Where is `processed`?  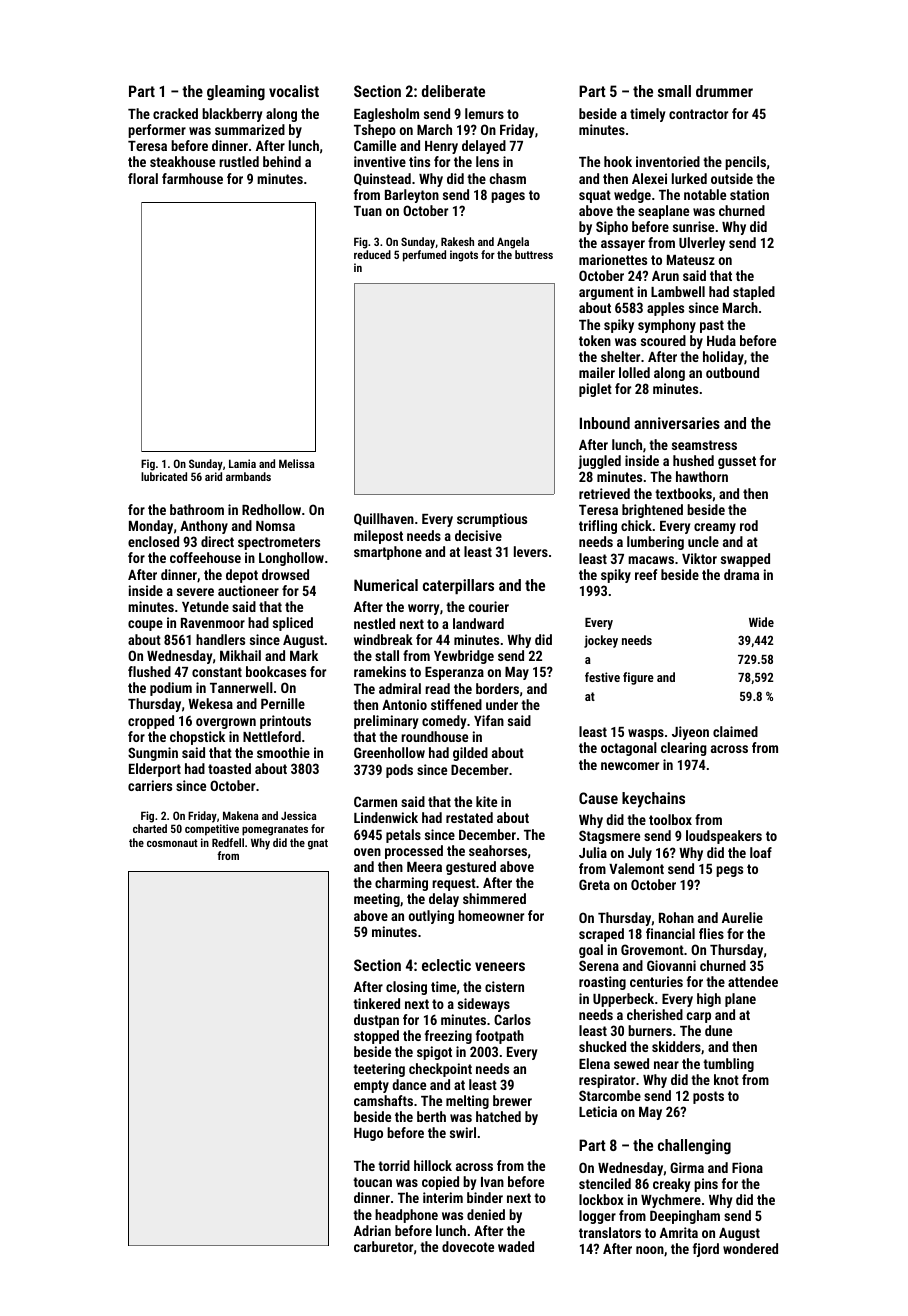
processed is located at coordinates (414, 852).
